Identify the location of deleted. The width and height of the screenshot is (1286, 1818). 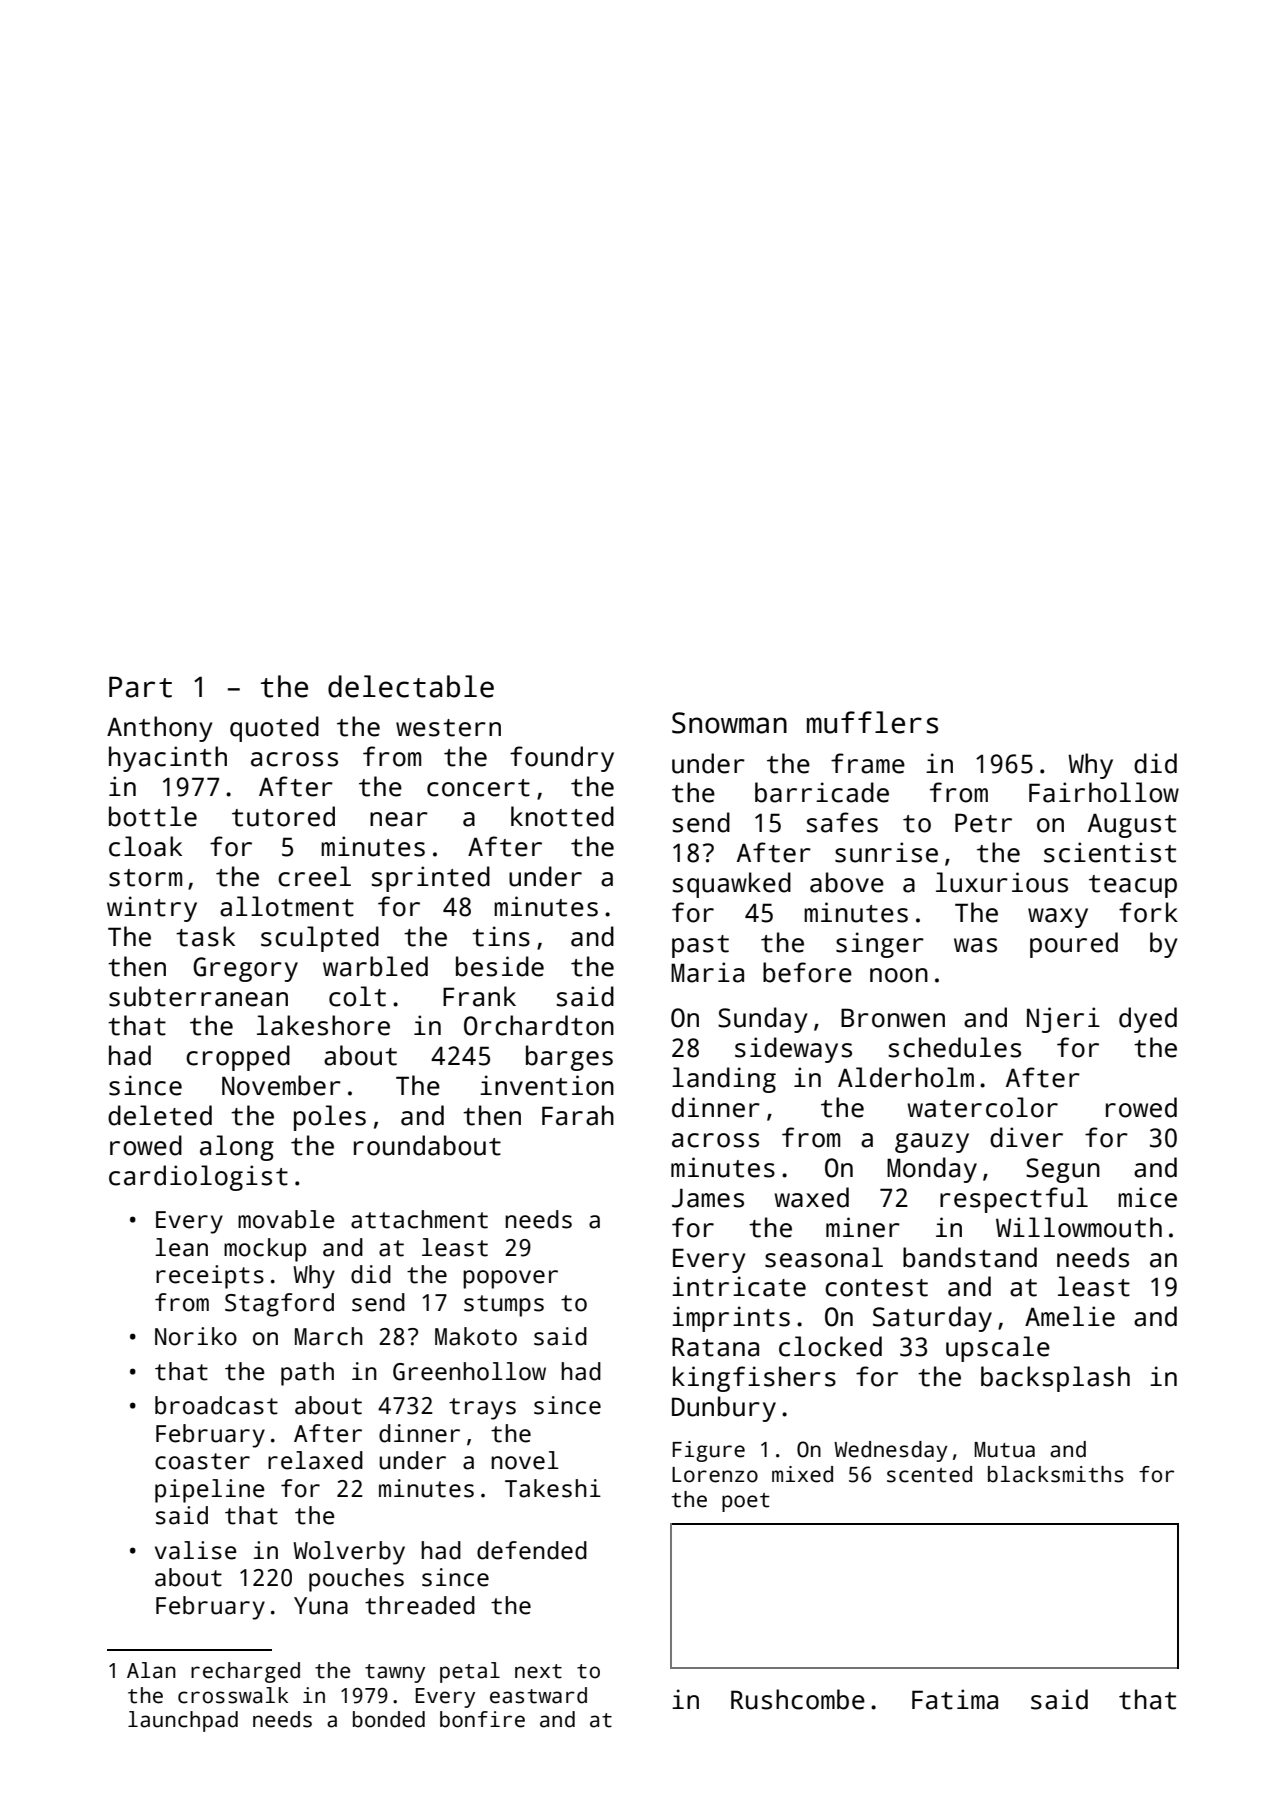
(160, 1115).
